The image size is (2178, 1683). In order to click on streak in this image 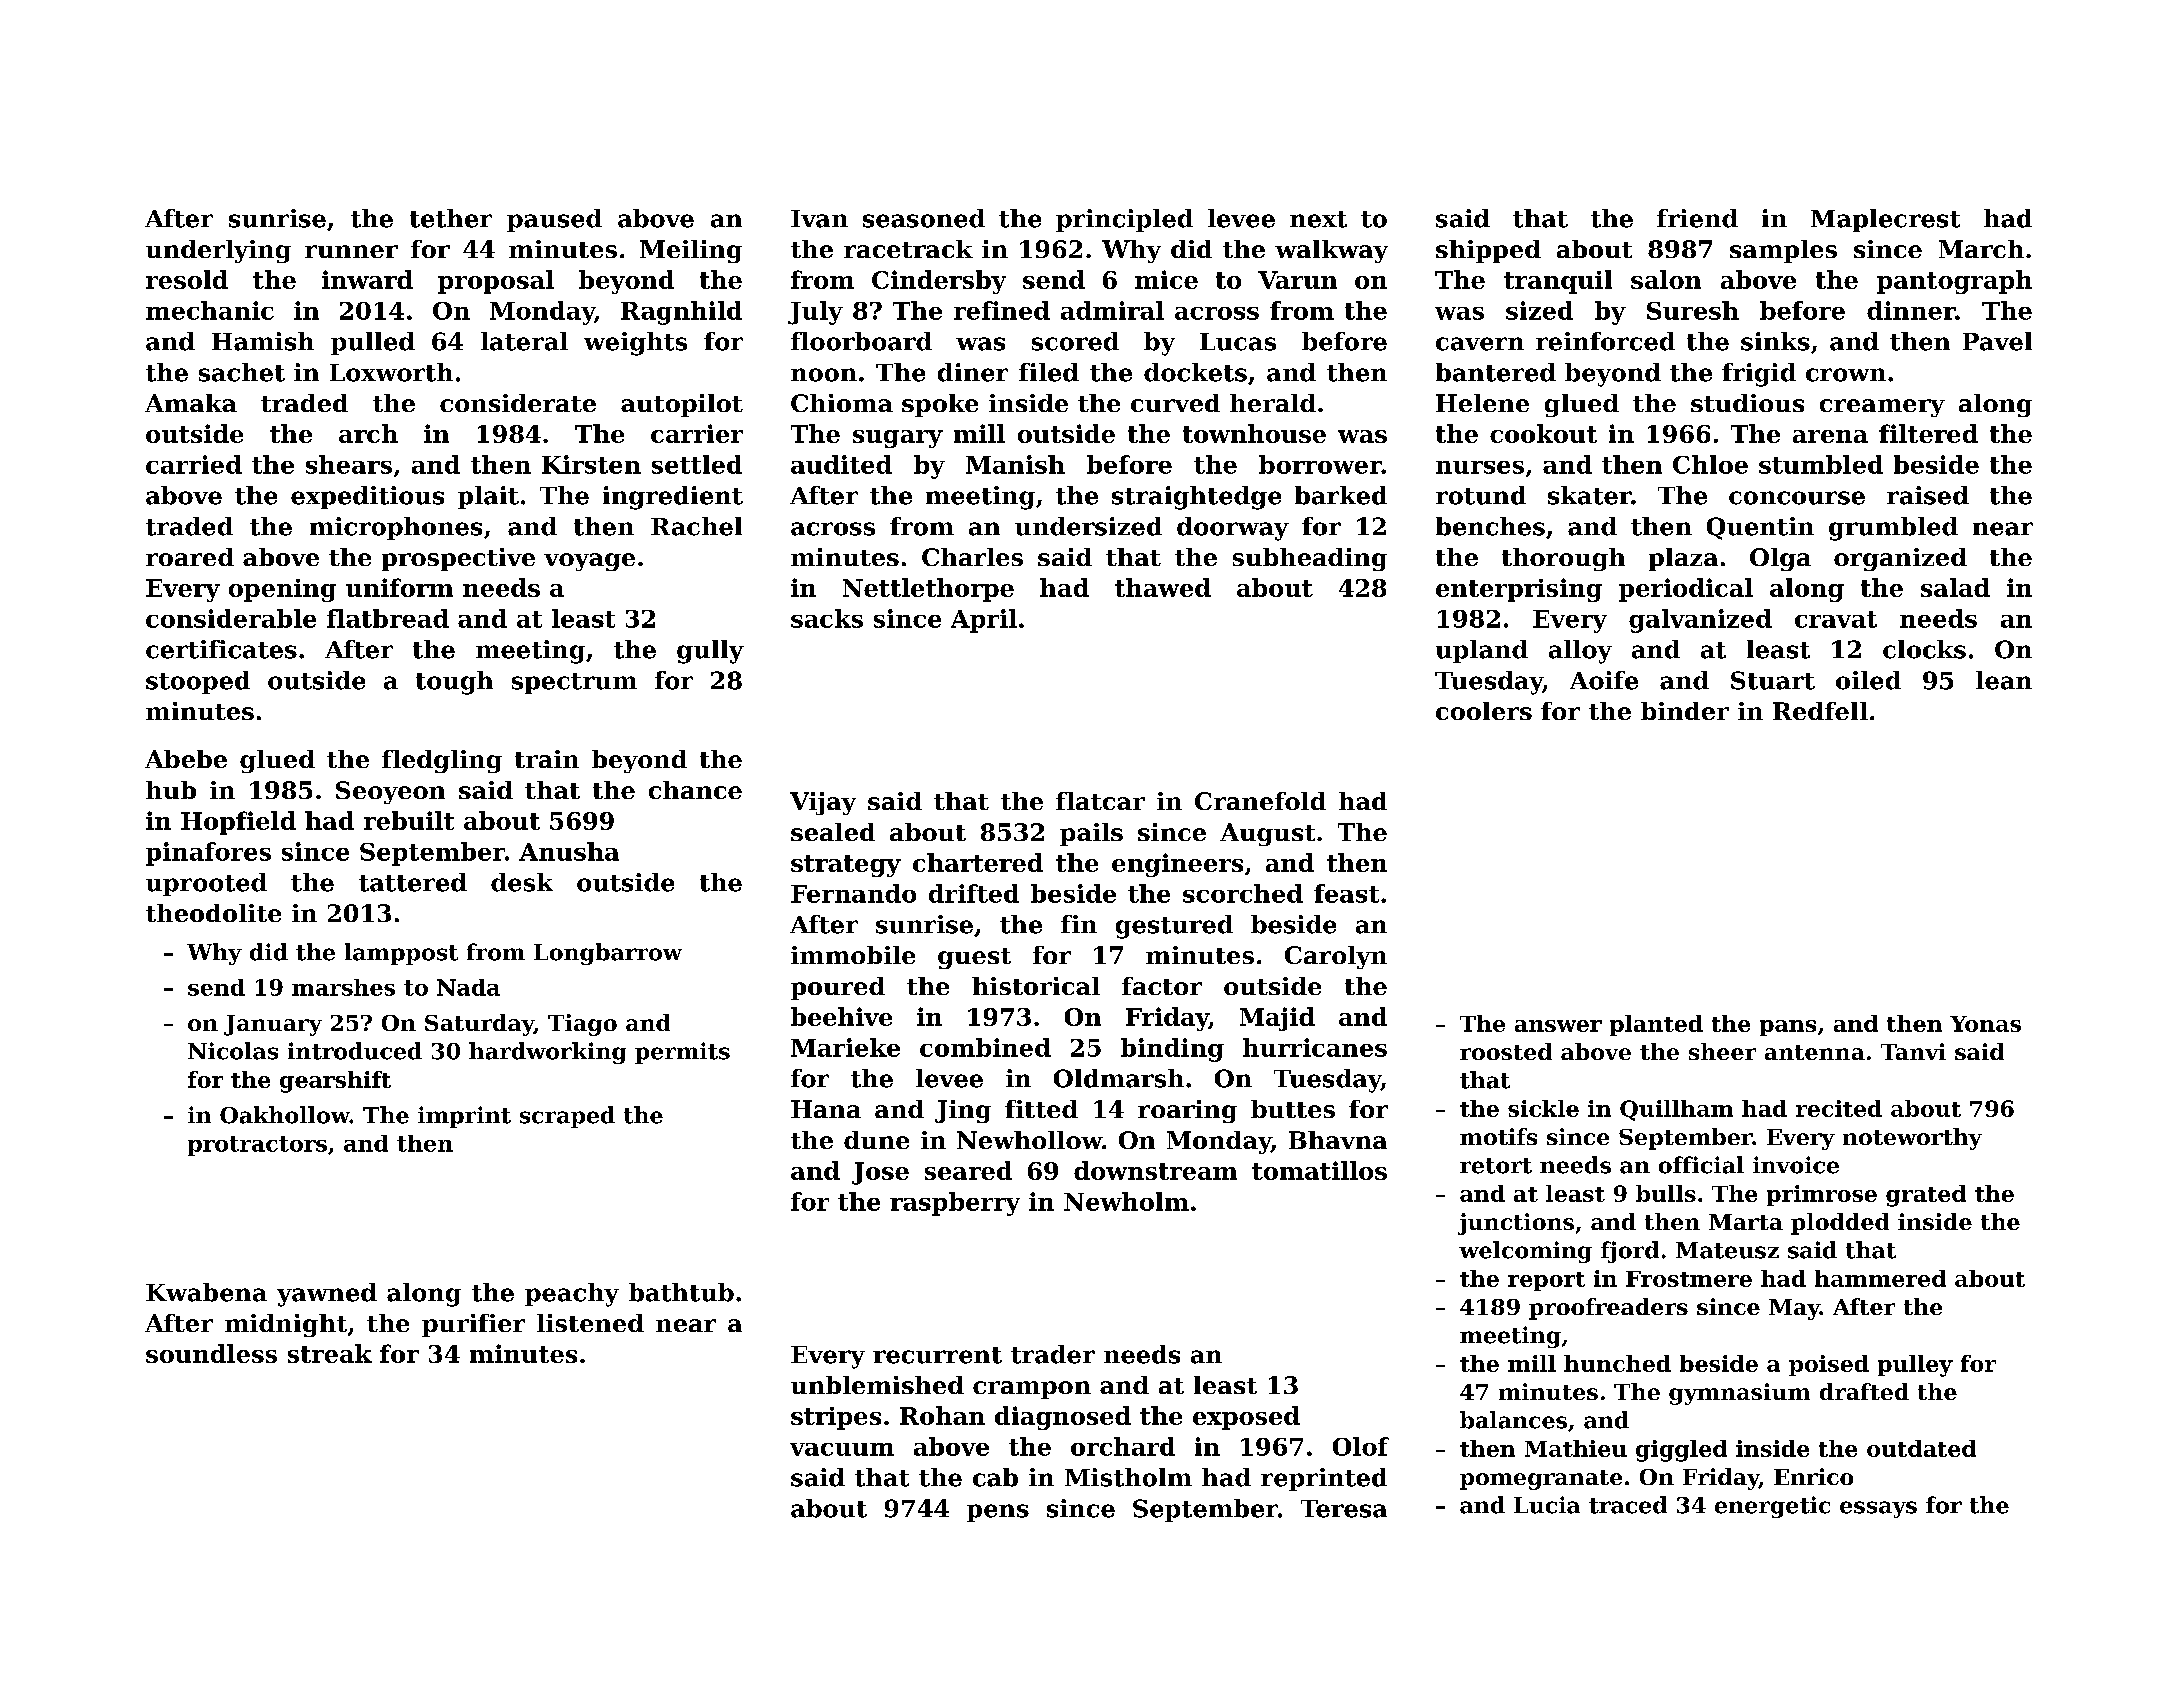, I will do `click(330, 1353)`.
